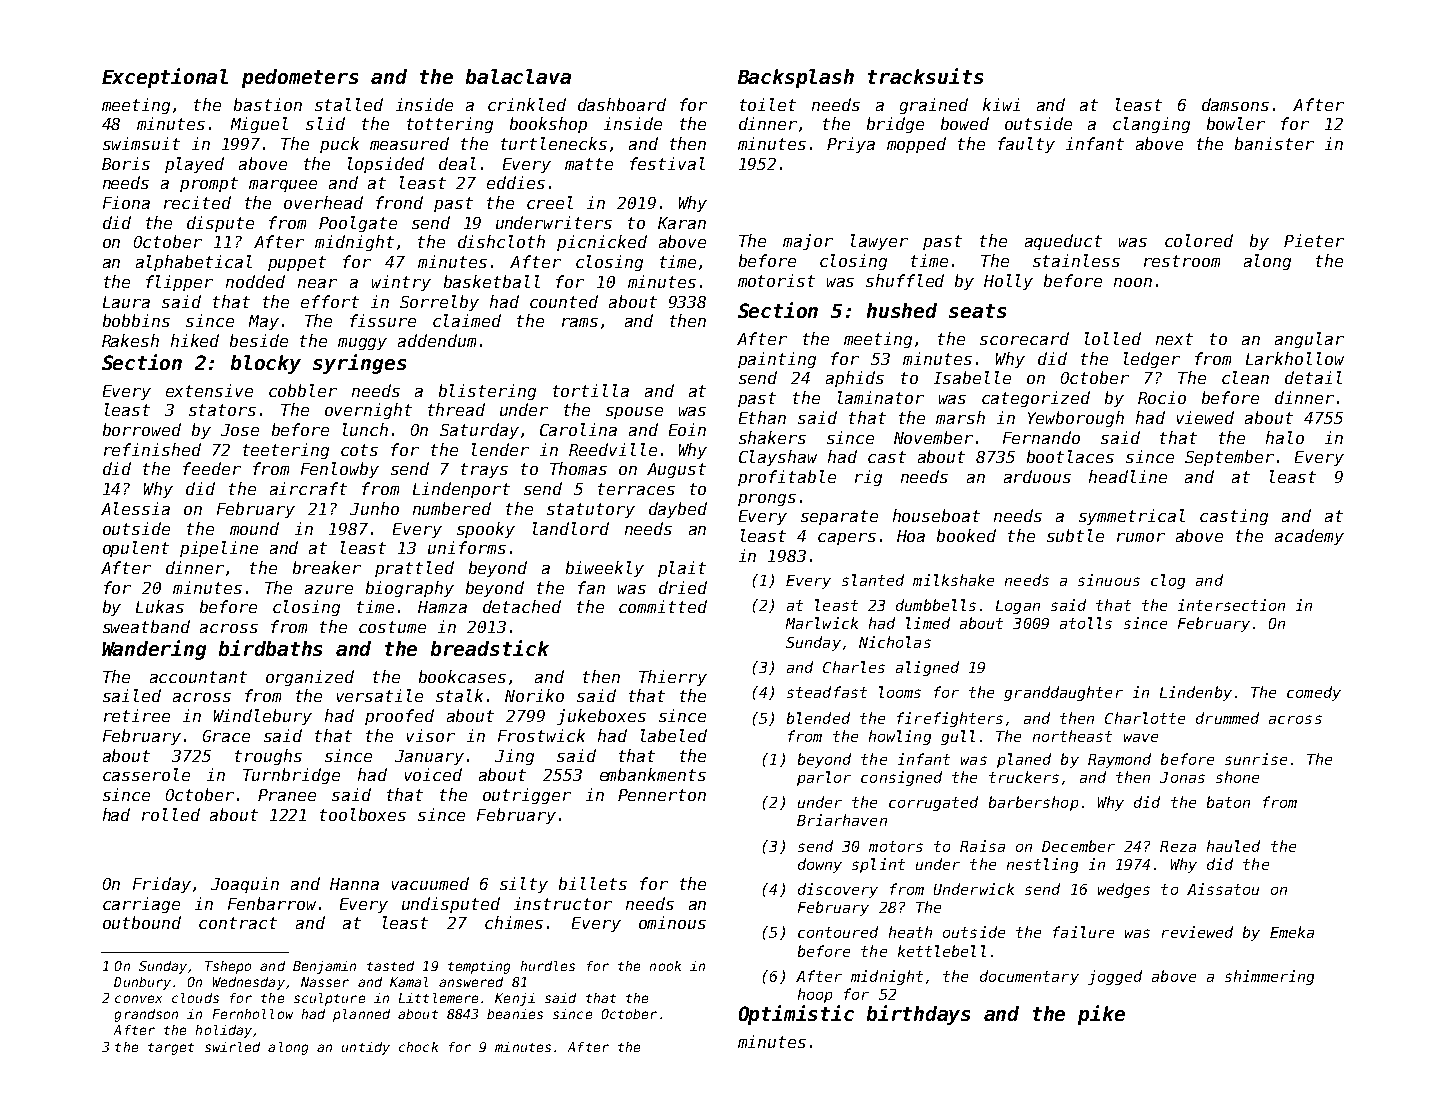 The height and width of the document is (1116, 1445). What do you see at coordinates (518, 76) in the document?
I see `balaclava` at bounding box center [518, 76].
